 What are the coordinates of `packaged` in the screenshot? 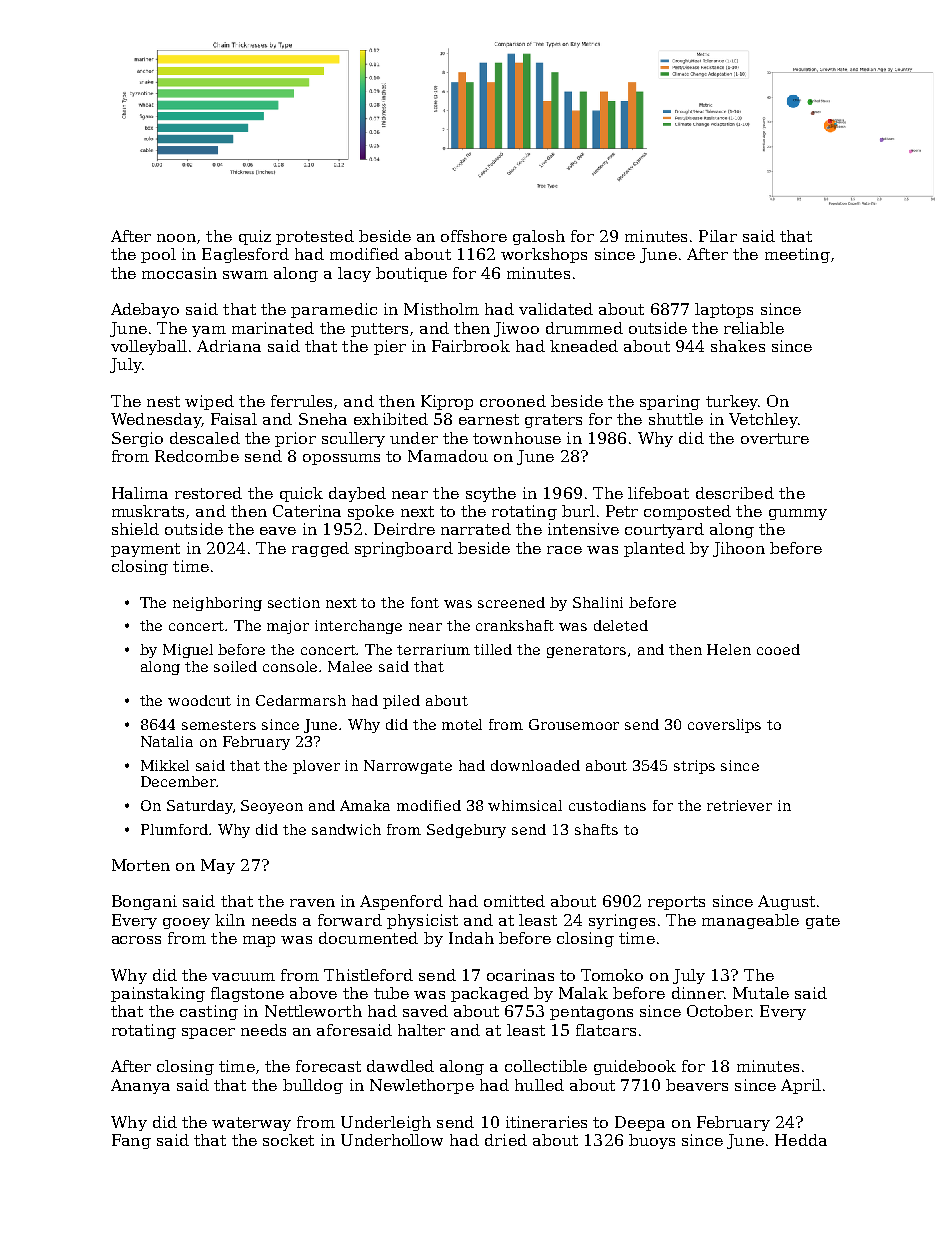 It's located at (490, 994).
